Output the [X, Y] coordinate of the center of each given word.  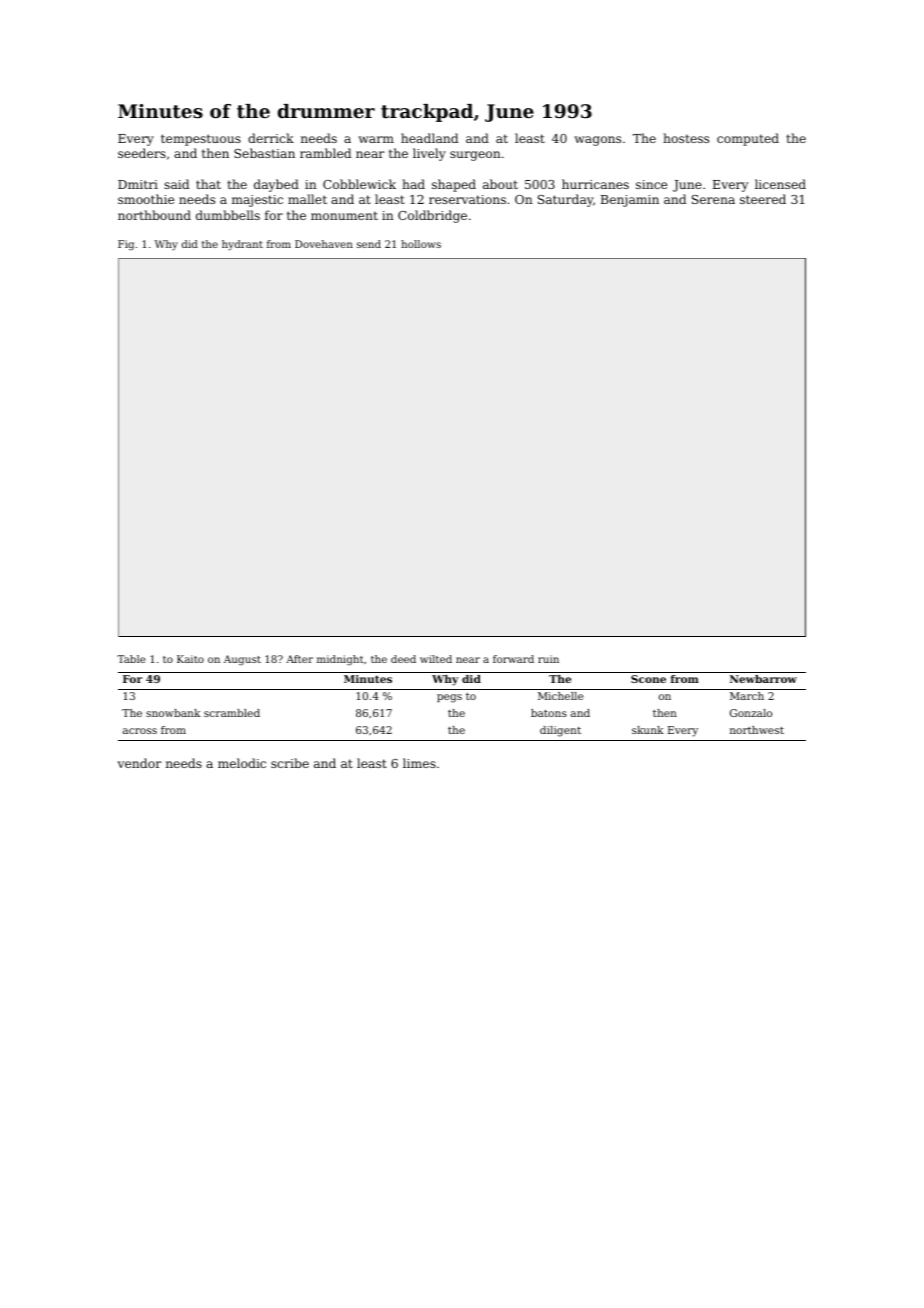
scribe [290, 763]
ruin [548, 659]
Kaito [190, 659]
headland [429, 138]
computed [748, 139]
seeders [142, 153]
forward [513, 659]
